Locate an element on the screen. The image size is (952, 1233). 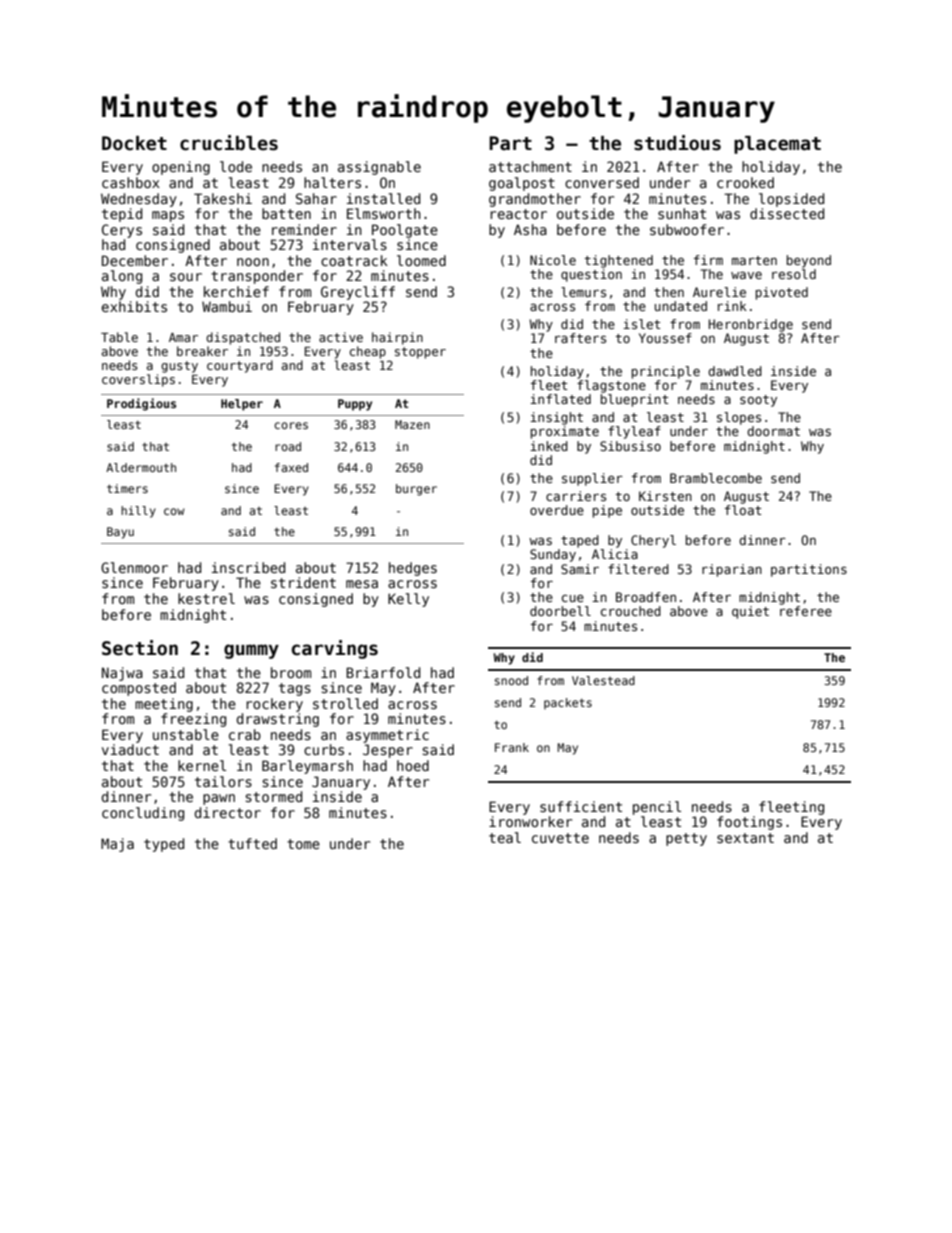
doormat is located at coordinates (773, 431).
